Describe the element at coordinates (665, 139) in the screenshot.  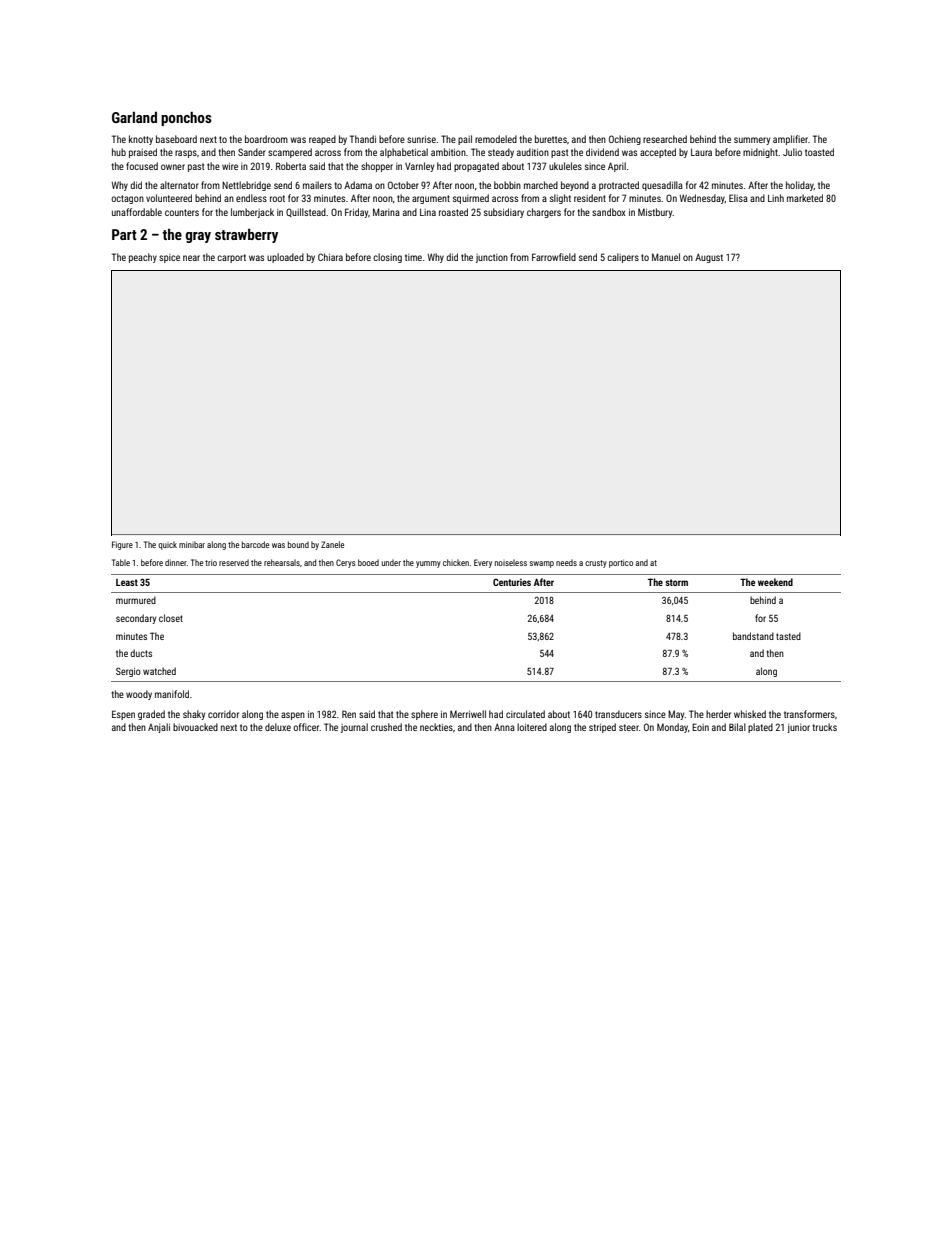
I see `researched` at that location.
